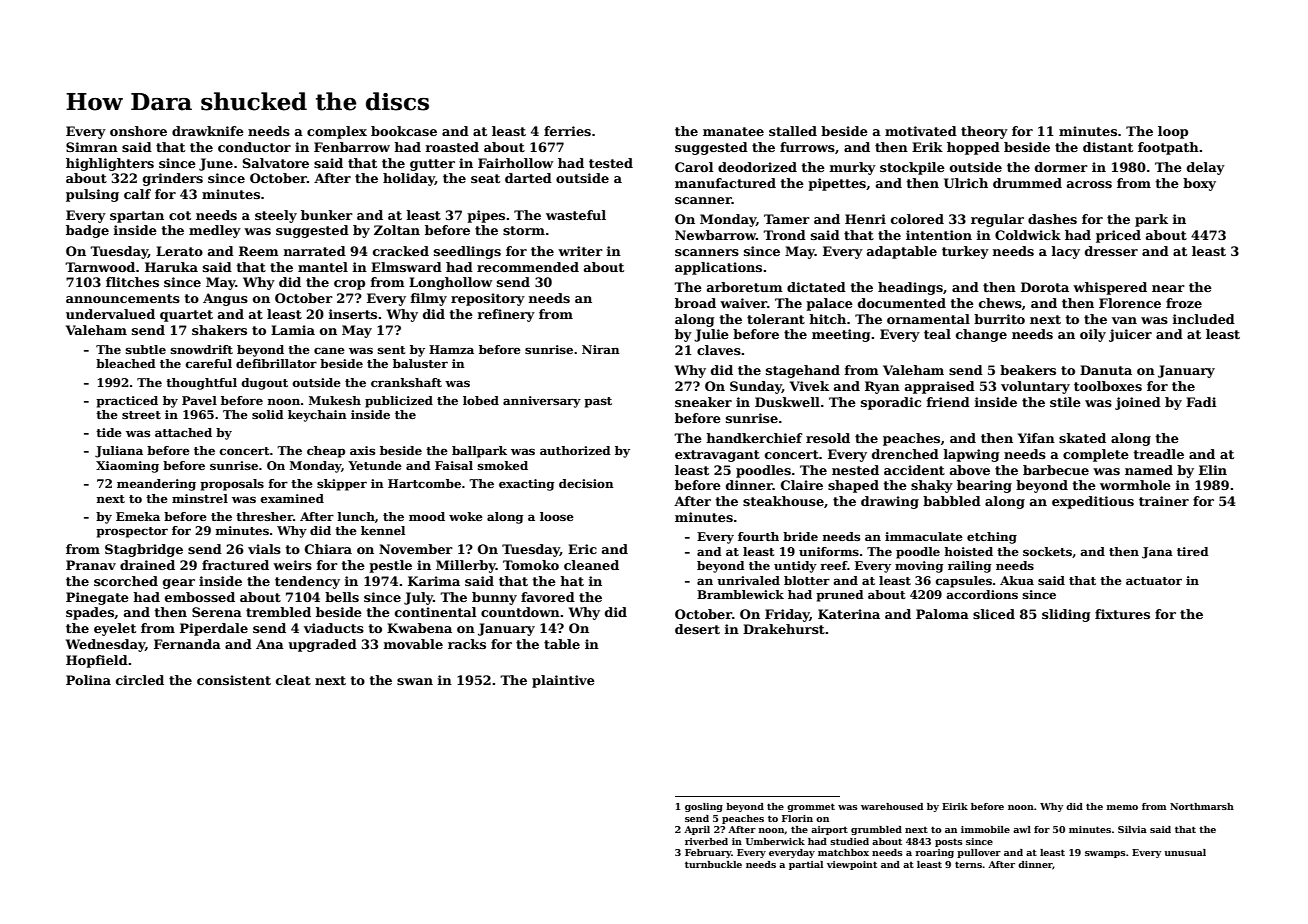  I want to click on anniversary, so click(542, 402).
